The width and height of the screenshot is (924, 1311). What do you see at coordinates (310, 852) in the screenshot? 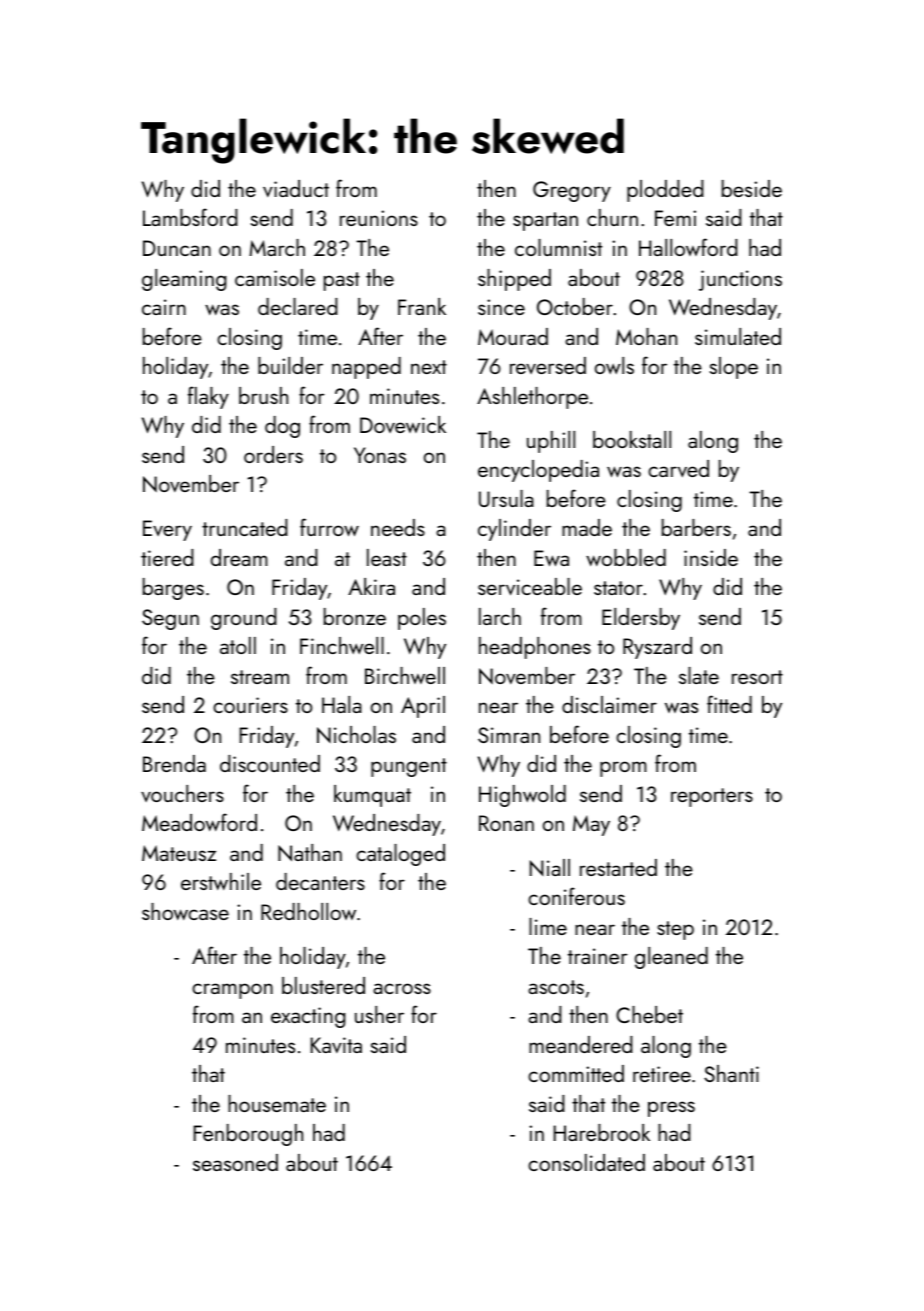
I see `Nathan` at bounding box center [310, 852].
